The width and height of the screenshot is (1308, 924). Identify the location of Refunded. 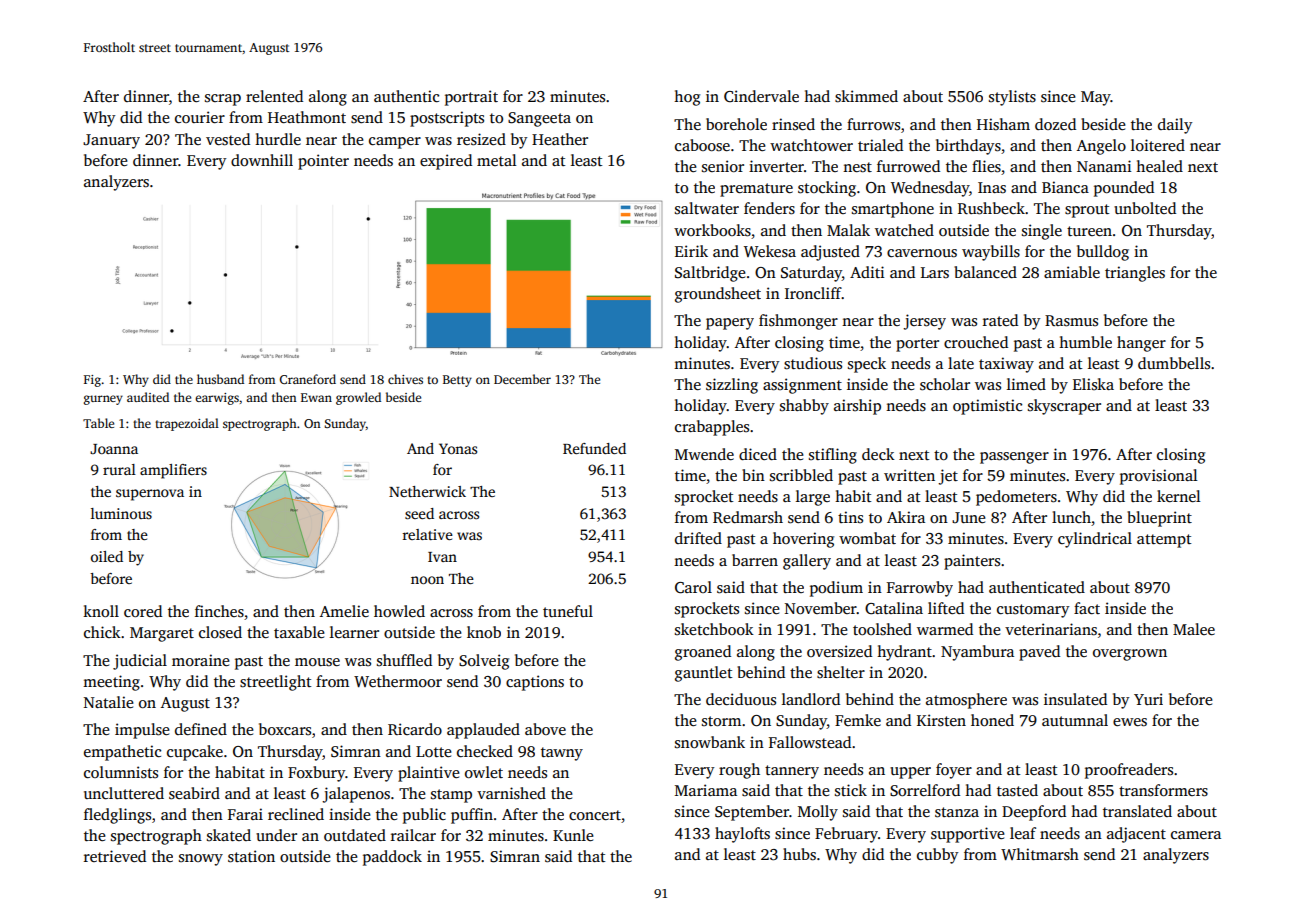
(594, 448).
